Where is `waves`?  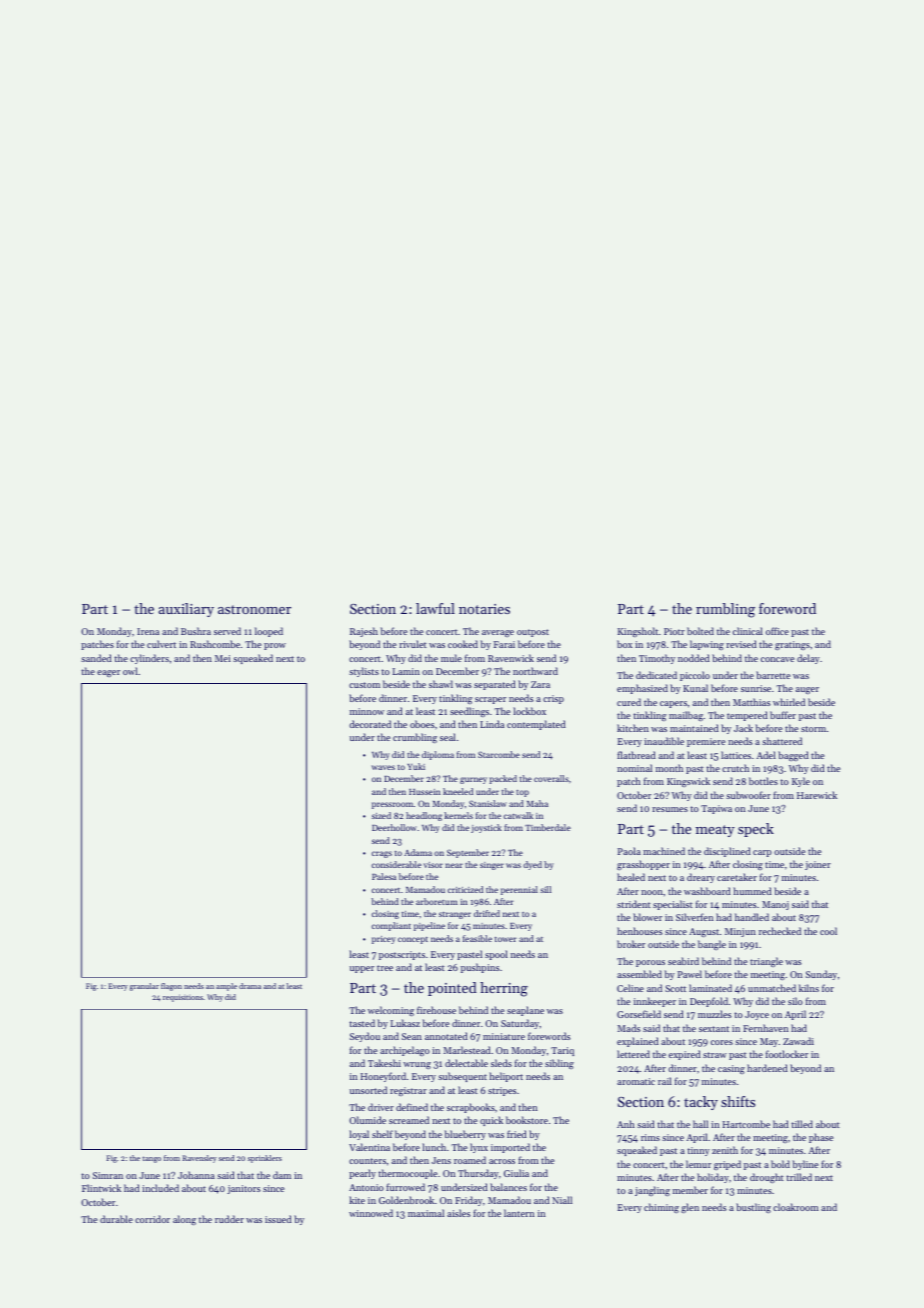 waves is located at coordinates (383, 767).
